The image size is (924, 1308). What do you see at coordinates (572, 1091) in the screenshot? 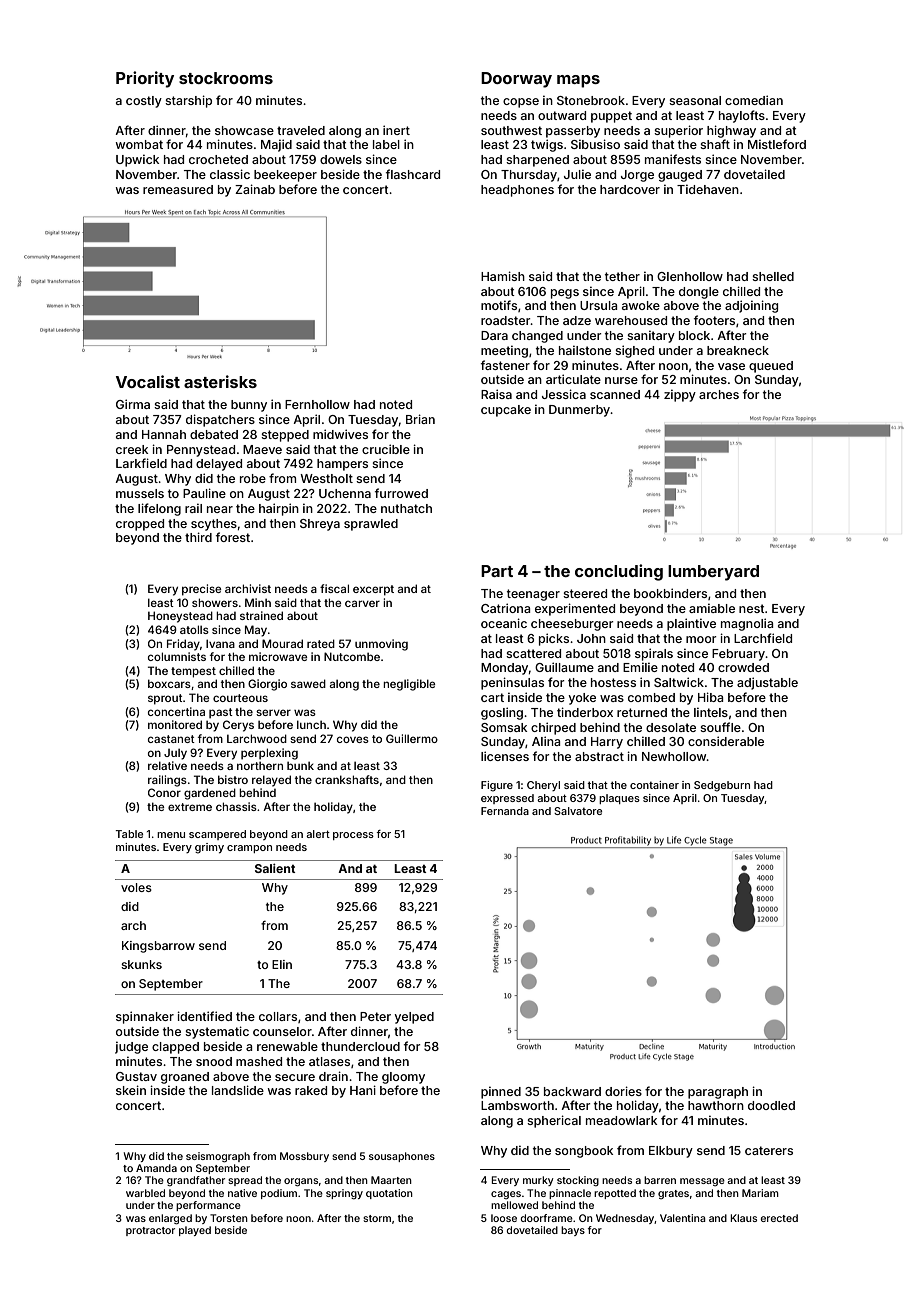
I see `backward` at bounding box center [572, 1091].
